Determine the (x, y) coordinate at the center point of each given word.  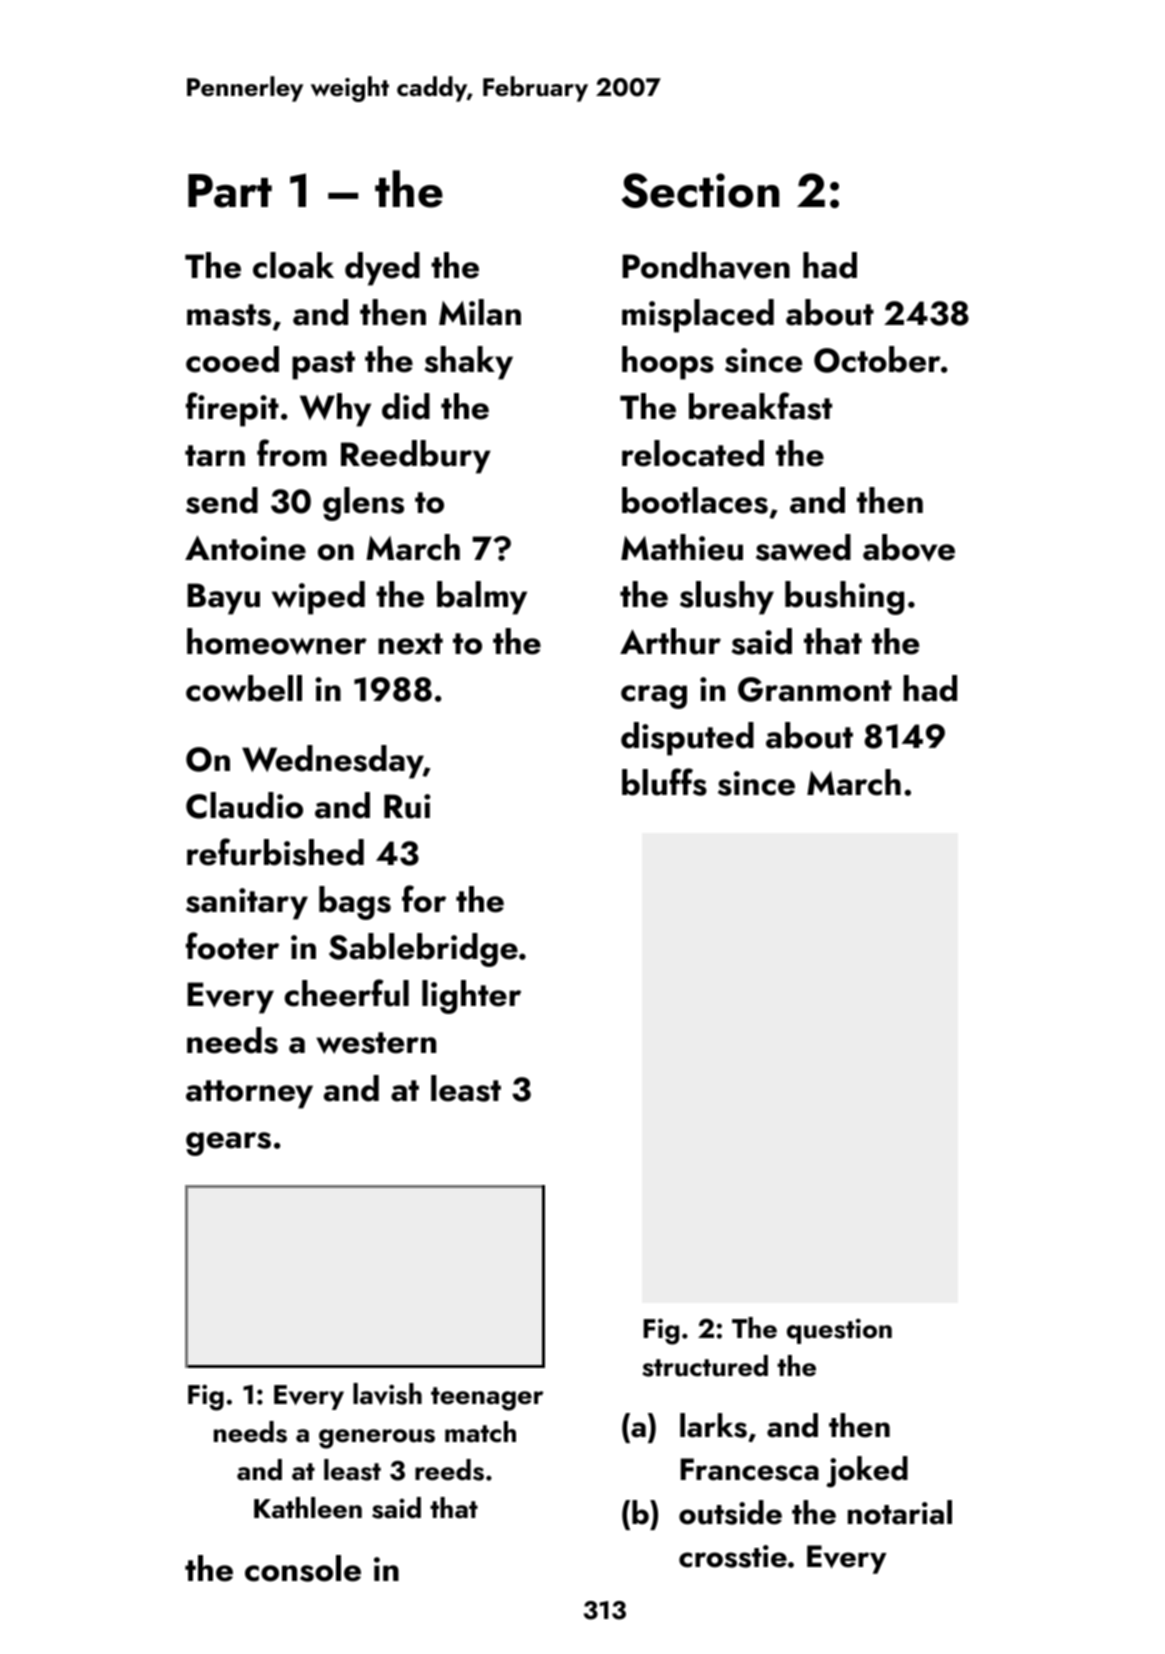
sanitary (247, 904)
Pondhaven (706, 266)
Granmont (815, 689)
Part (230, 191)
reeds (449, 1470)
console (303, 1568)
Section (700, 190)
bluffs (664, 782)
